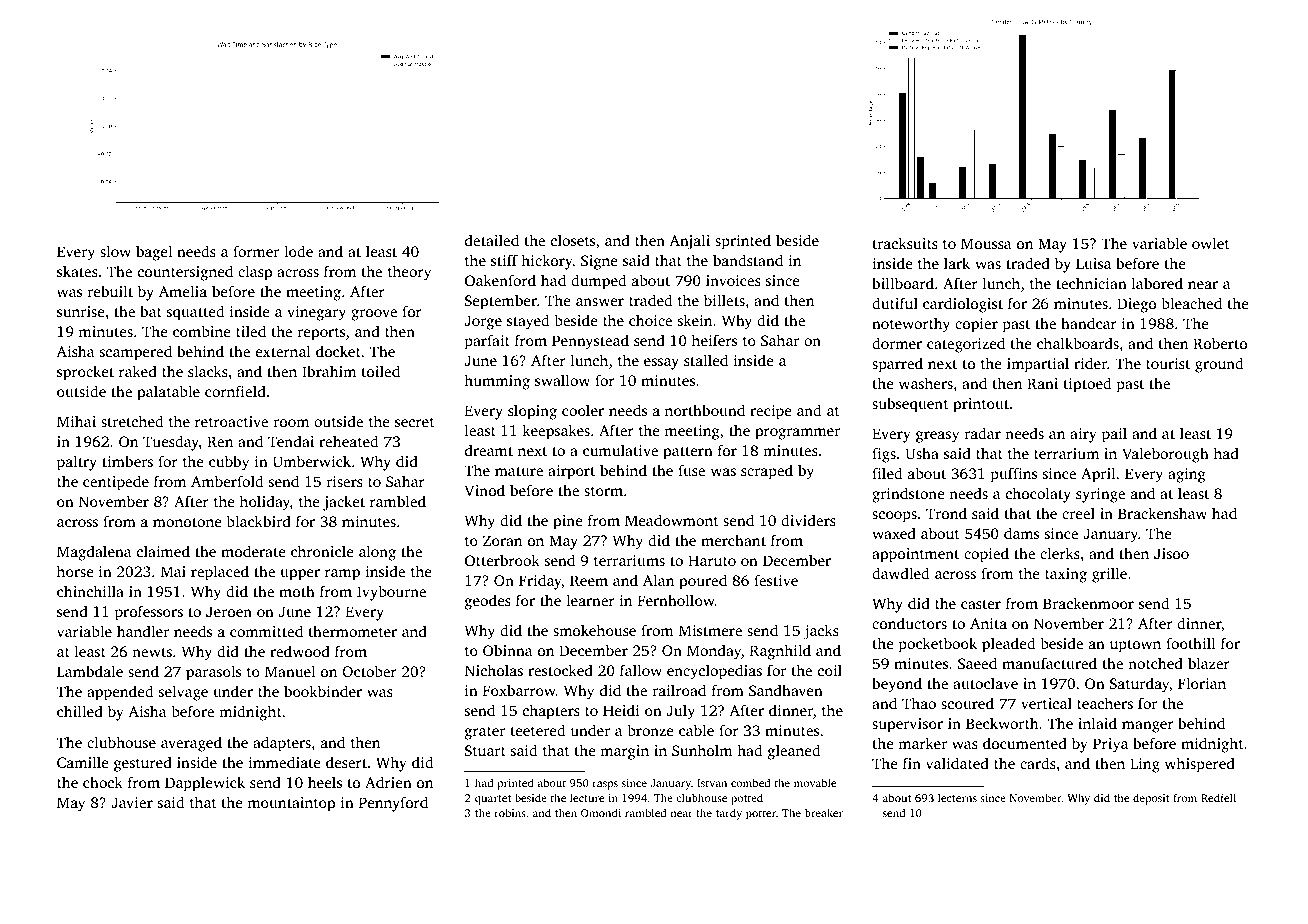 The image size is (1308, 924). I want to click on stalled, so click(706, 360).
